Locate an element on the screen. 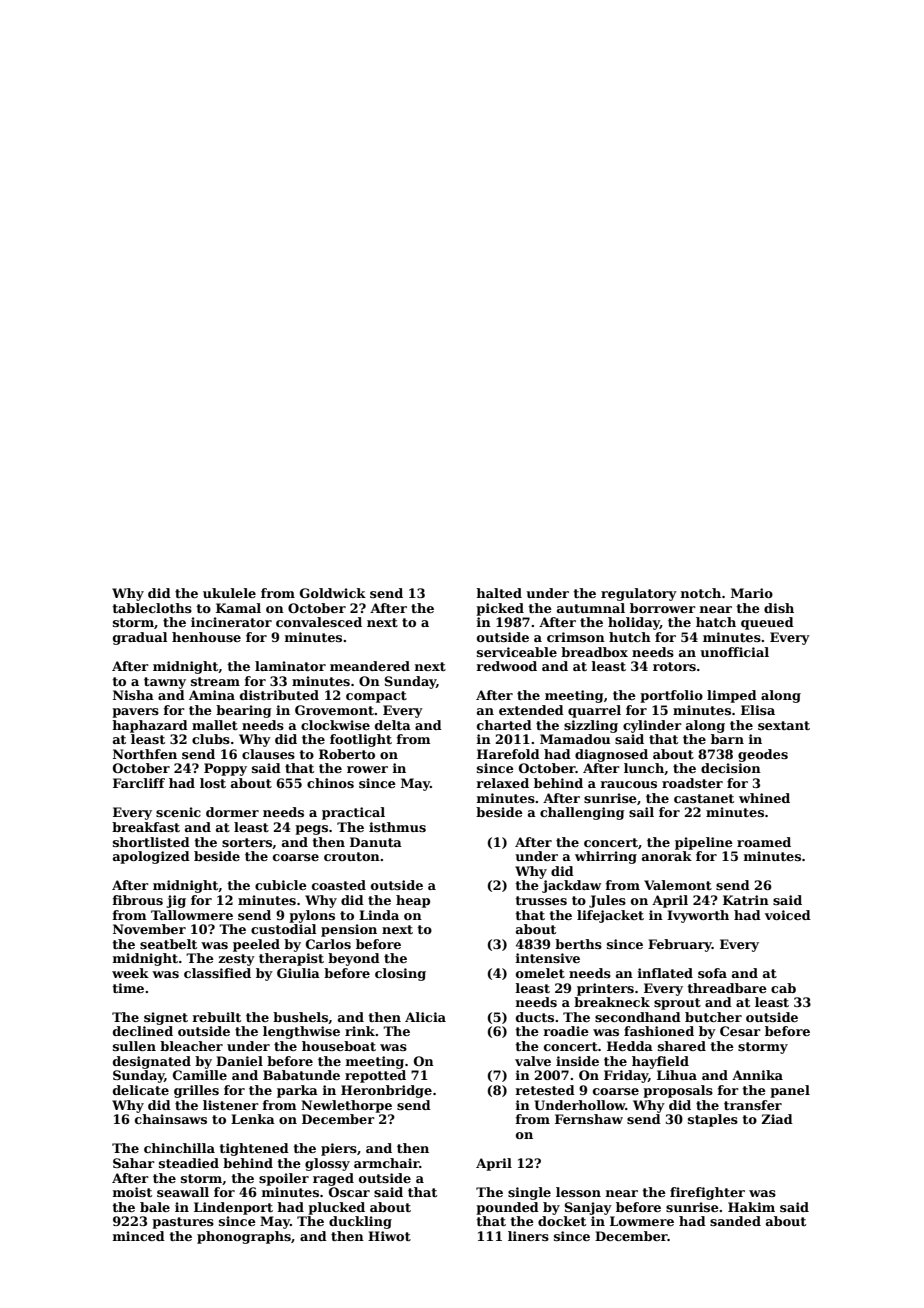 The height and width of the screenshot is (1308, 924). Ziad is located at coordinates (777, 1119).
